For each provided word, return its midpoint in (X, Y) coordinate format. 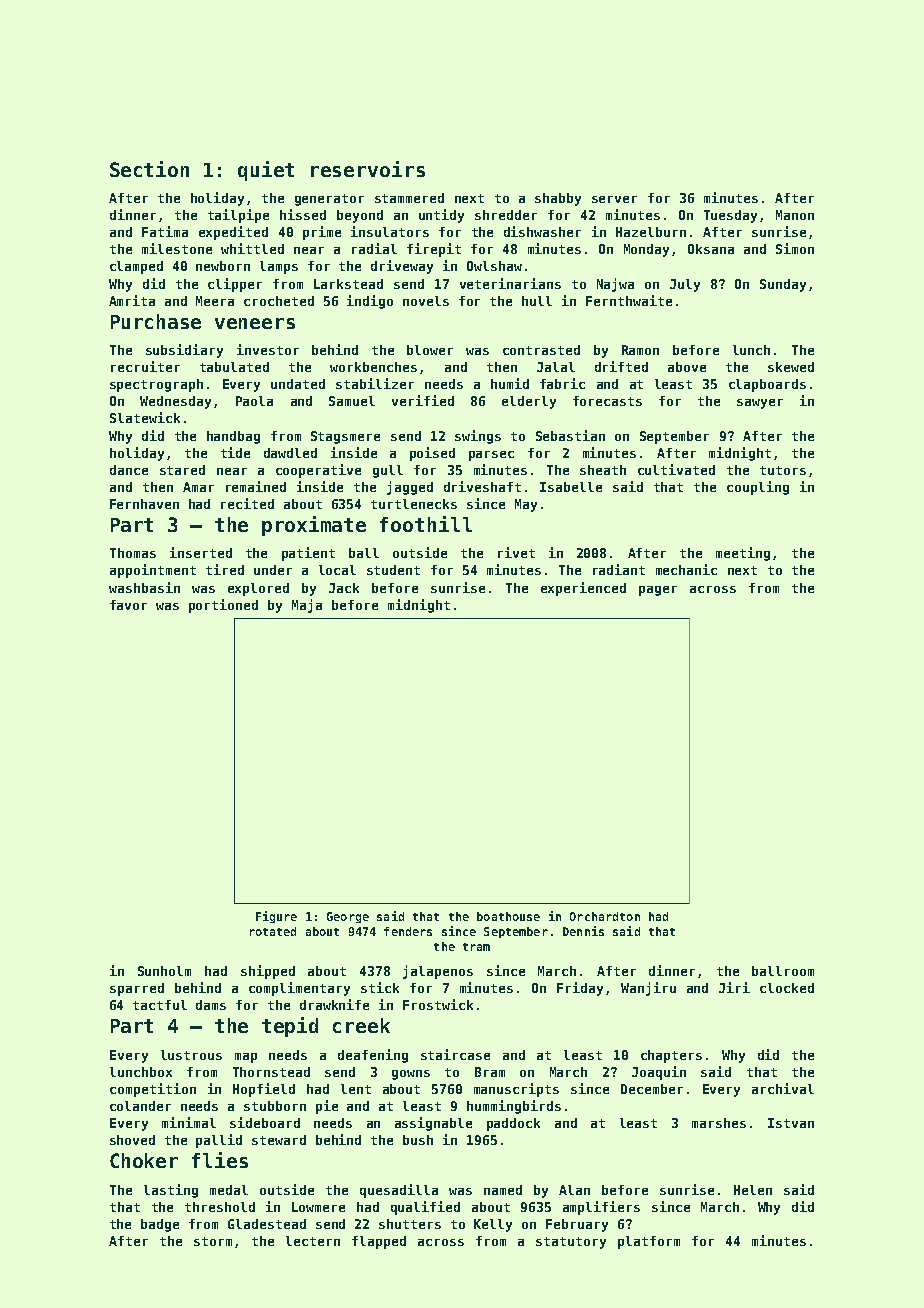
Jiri (734, 987)
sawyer (760, 404)
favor (128, 605)
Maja (307, 606)
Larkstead (348, 284)
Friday (580, 989)
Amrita (132, 300)
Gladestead (267, 1224)
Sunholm (164, 971)
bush (418, 1140)
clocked (787, 988)
